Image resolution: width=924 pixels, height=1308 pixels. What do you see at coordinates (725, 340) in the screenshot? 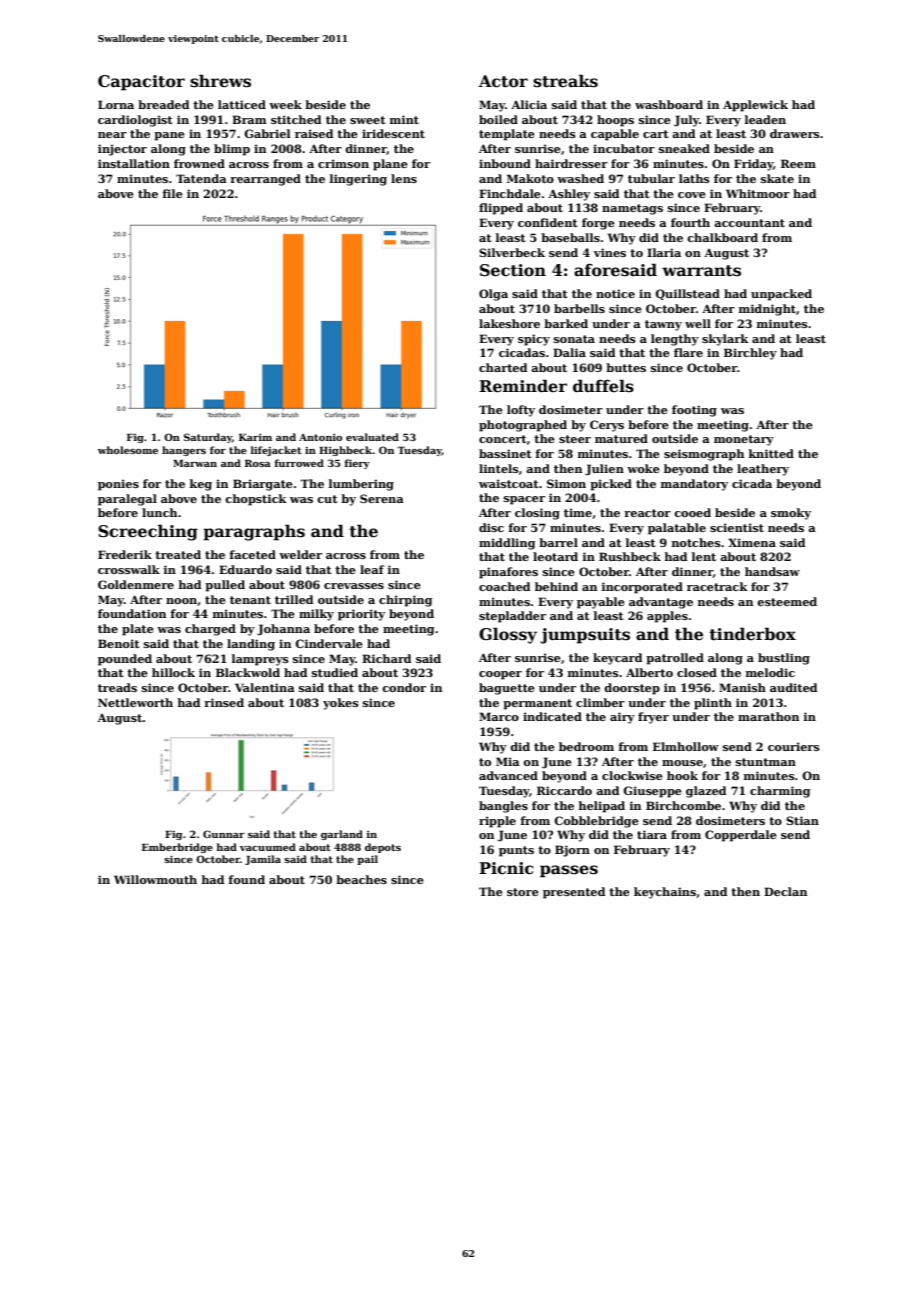
I see `skylark` at bounding box center [725, 340].
